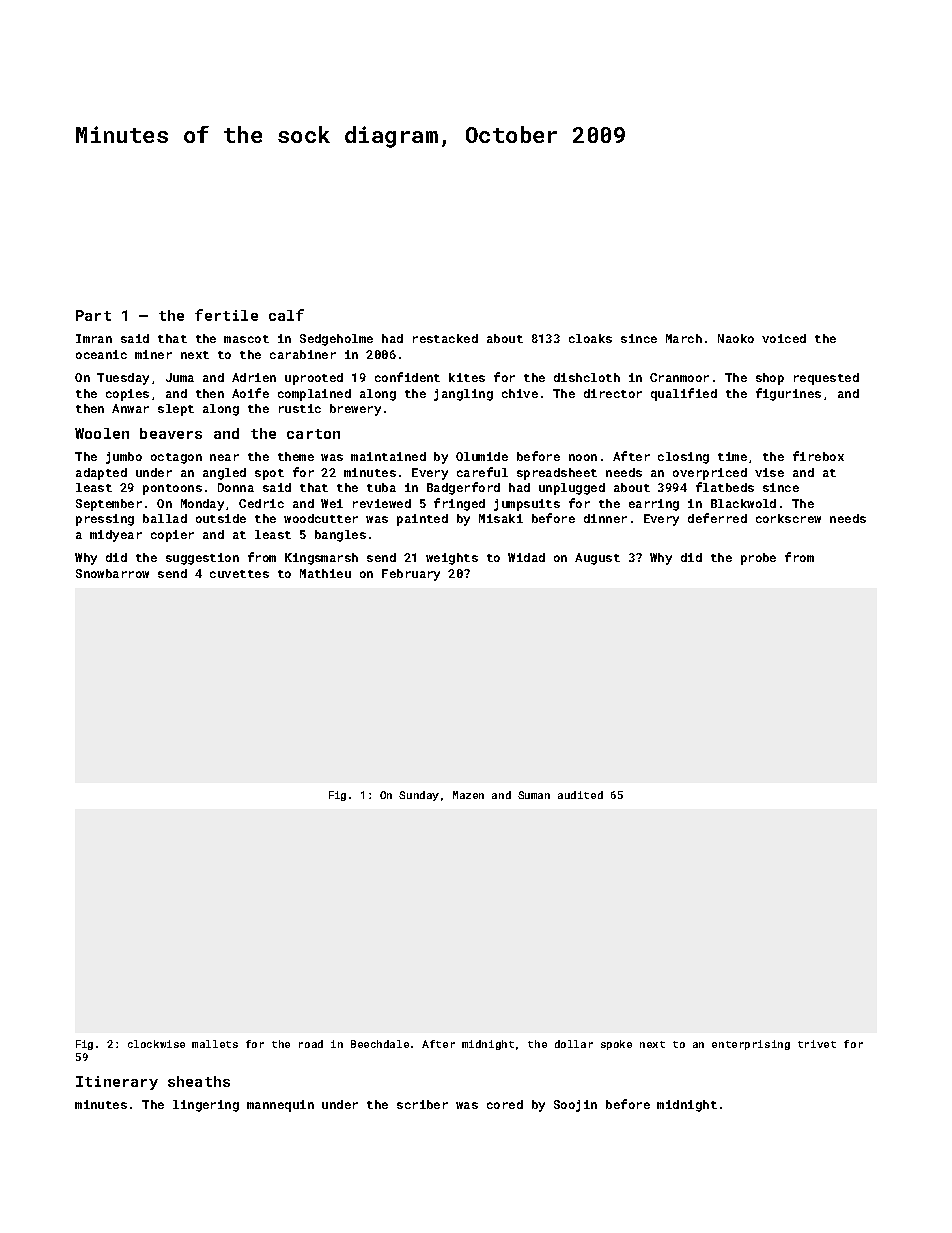 Image resolution: width=952 pixels, height=1233 pixels. I want to click on adapted, so click(101, 474).
